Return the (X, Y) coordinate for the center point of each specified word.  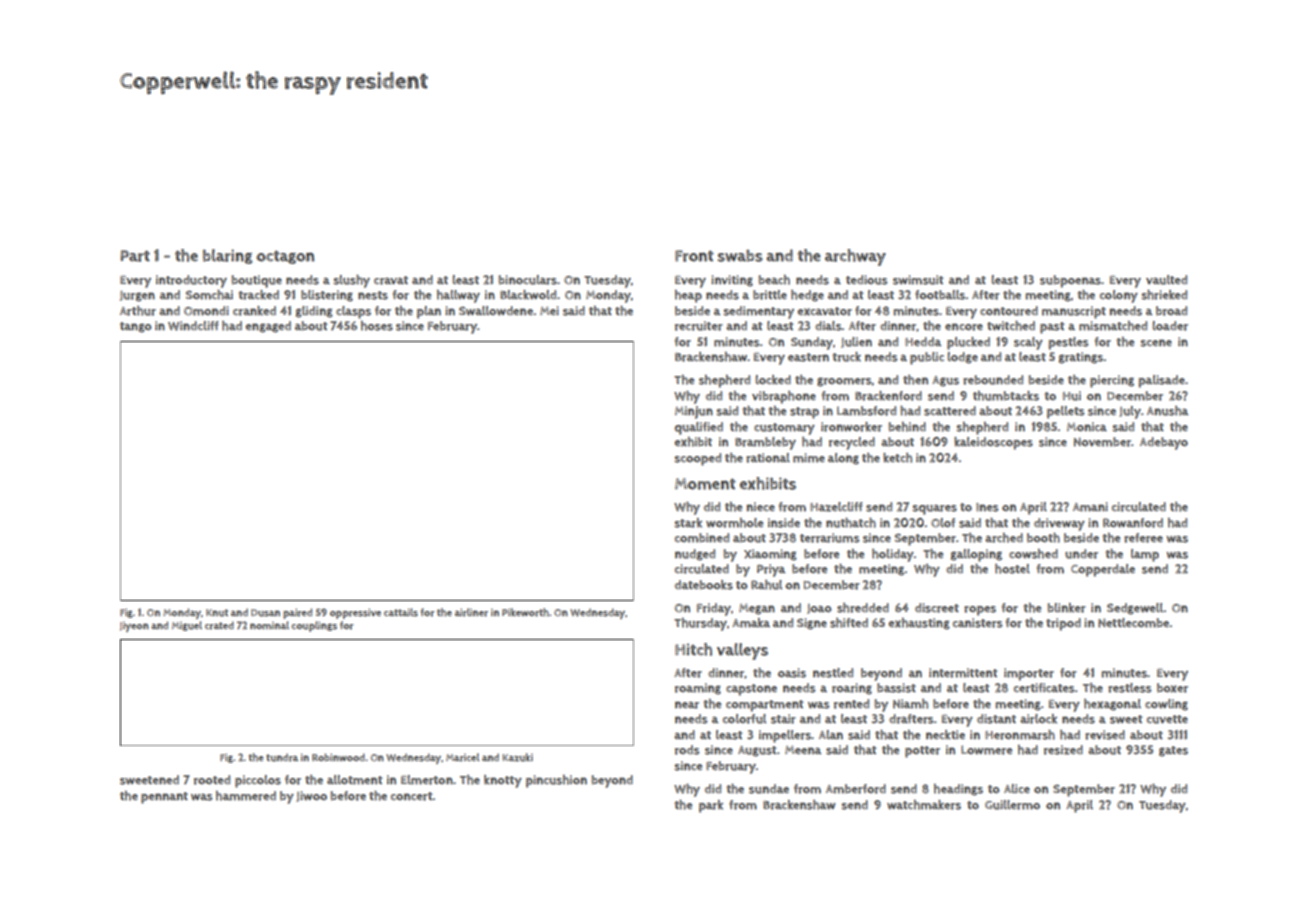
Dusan (265, 613)
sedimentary (758, 312)
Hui (1072, 396)
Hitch (693, 649)
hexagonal (1112, 705)
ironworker (851, 427)
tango (136, 327)
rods (687, 750)
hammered (246, 796)
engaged (268, 327)
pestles (1068, 343)
